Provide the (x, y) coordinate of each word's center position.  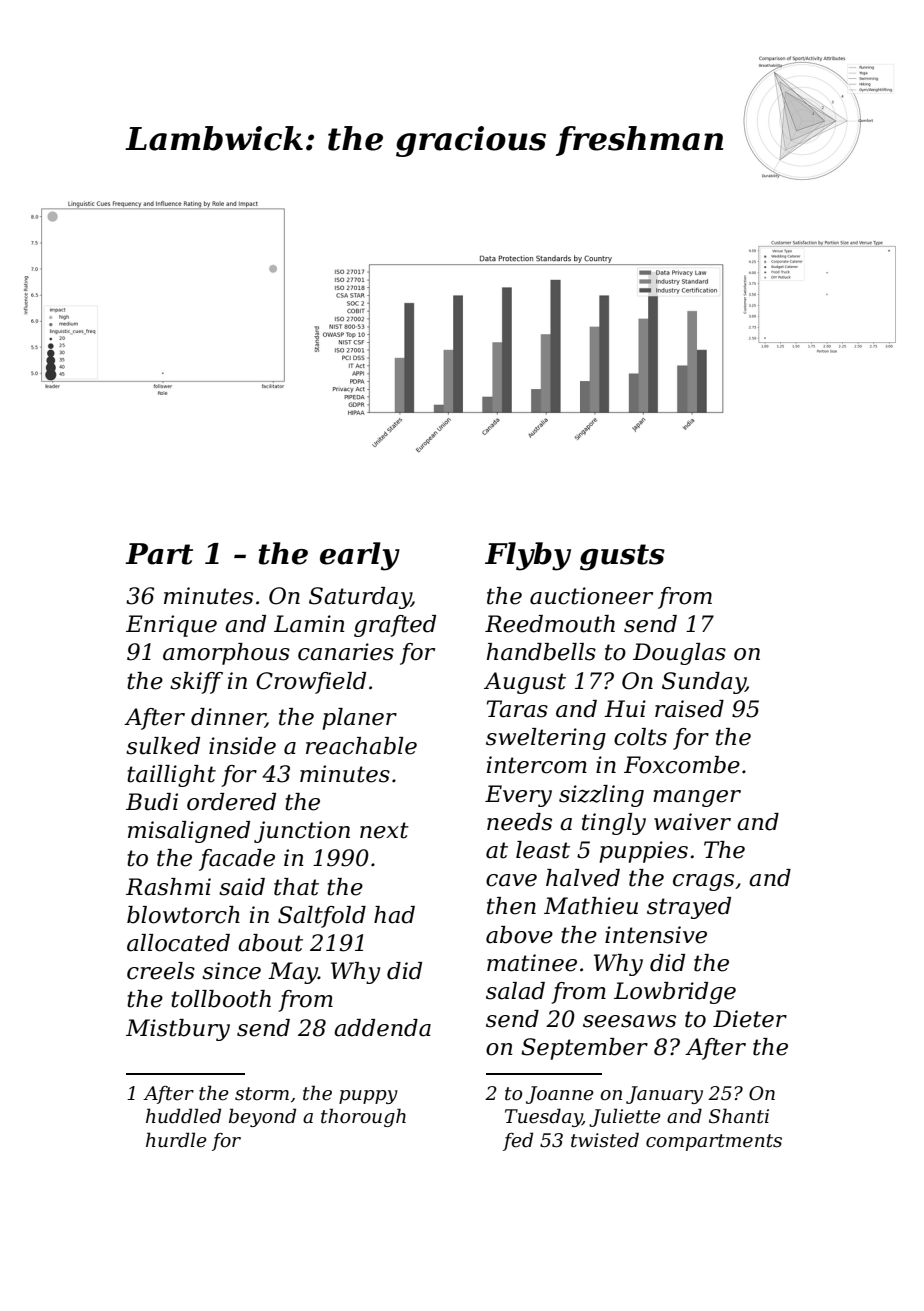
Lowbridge (675, 993)
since (231, 971)
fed (518, 1141)
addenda (382, 1028)
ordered (231, 802)
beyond (262, 1117)
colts (640, 737)
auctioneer (591, 596)
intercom (537, 765)
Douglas (679, 654)
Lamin (309, 624)
